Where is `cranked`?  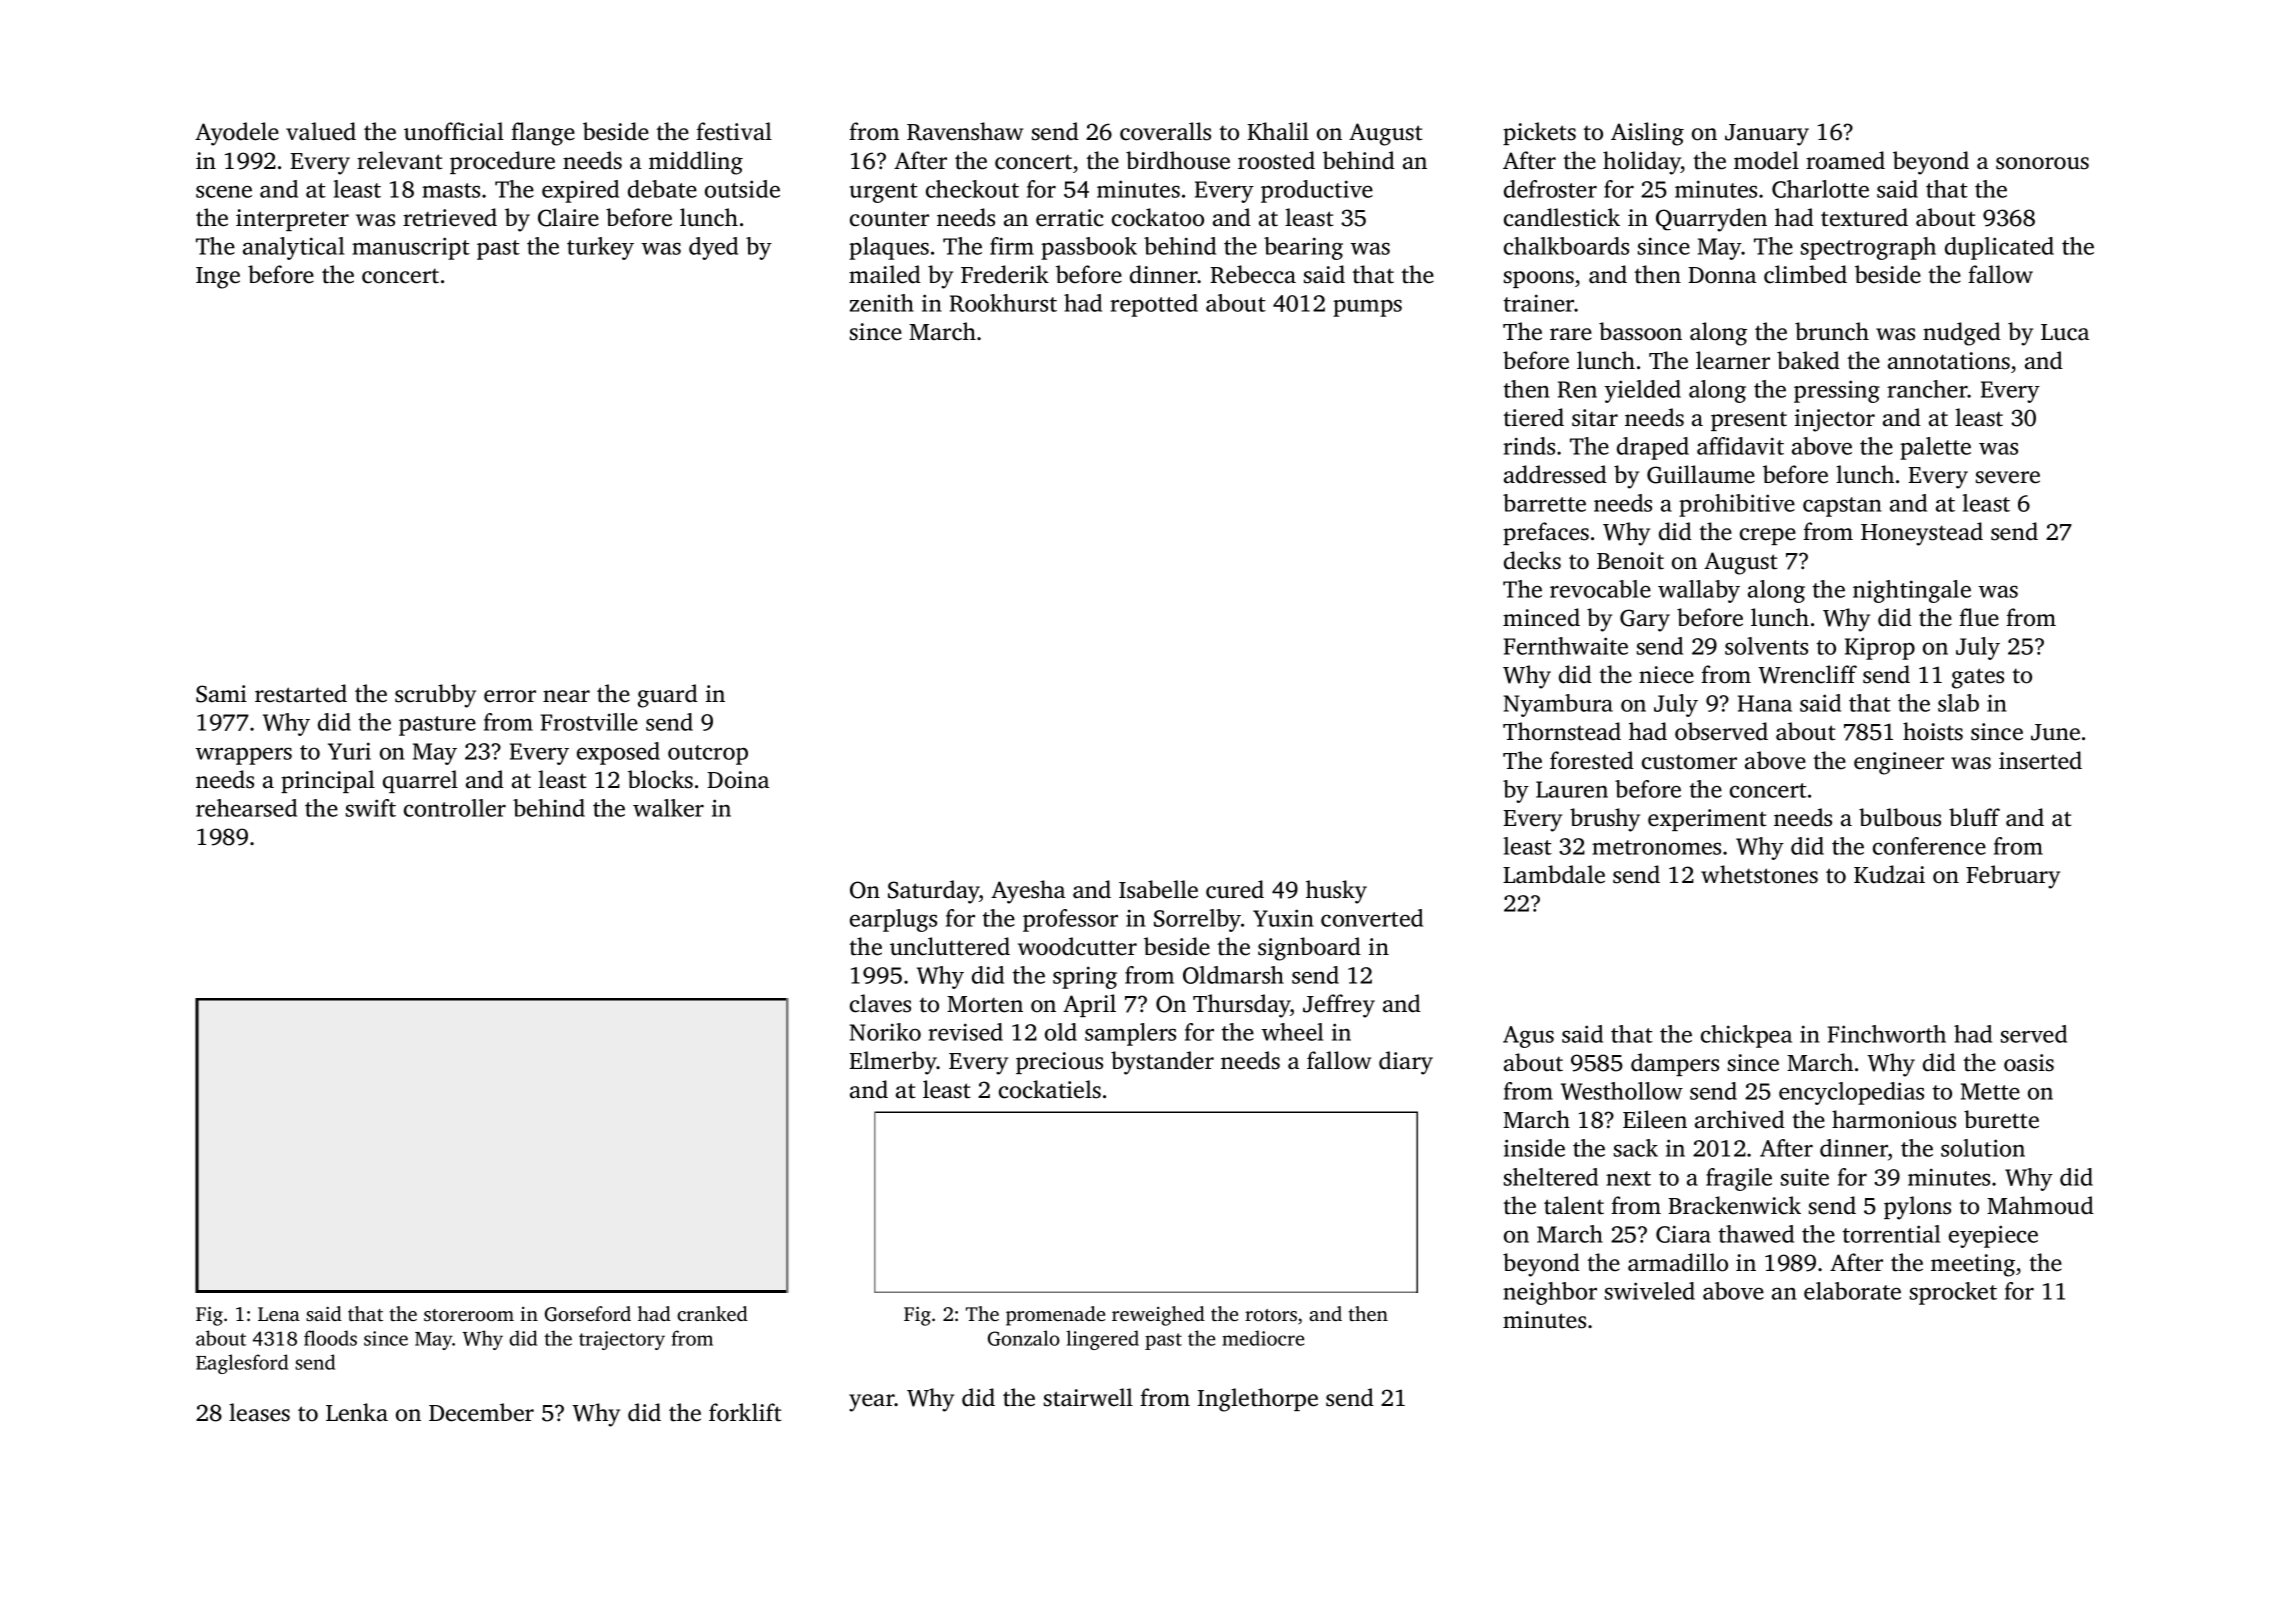
cranked is located at coordinates (712, 1313).
